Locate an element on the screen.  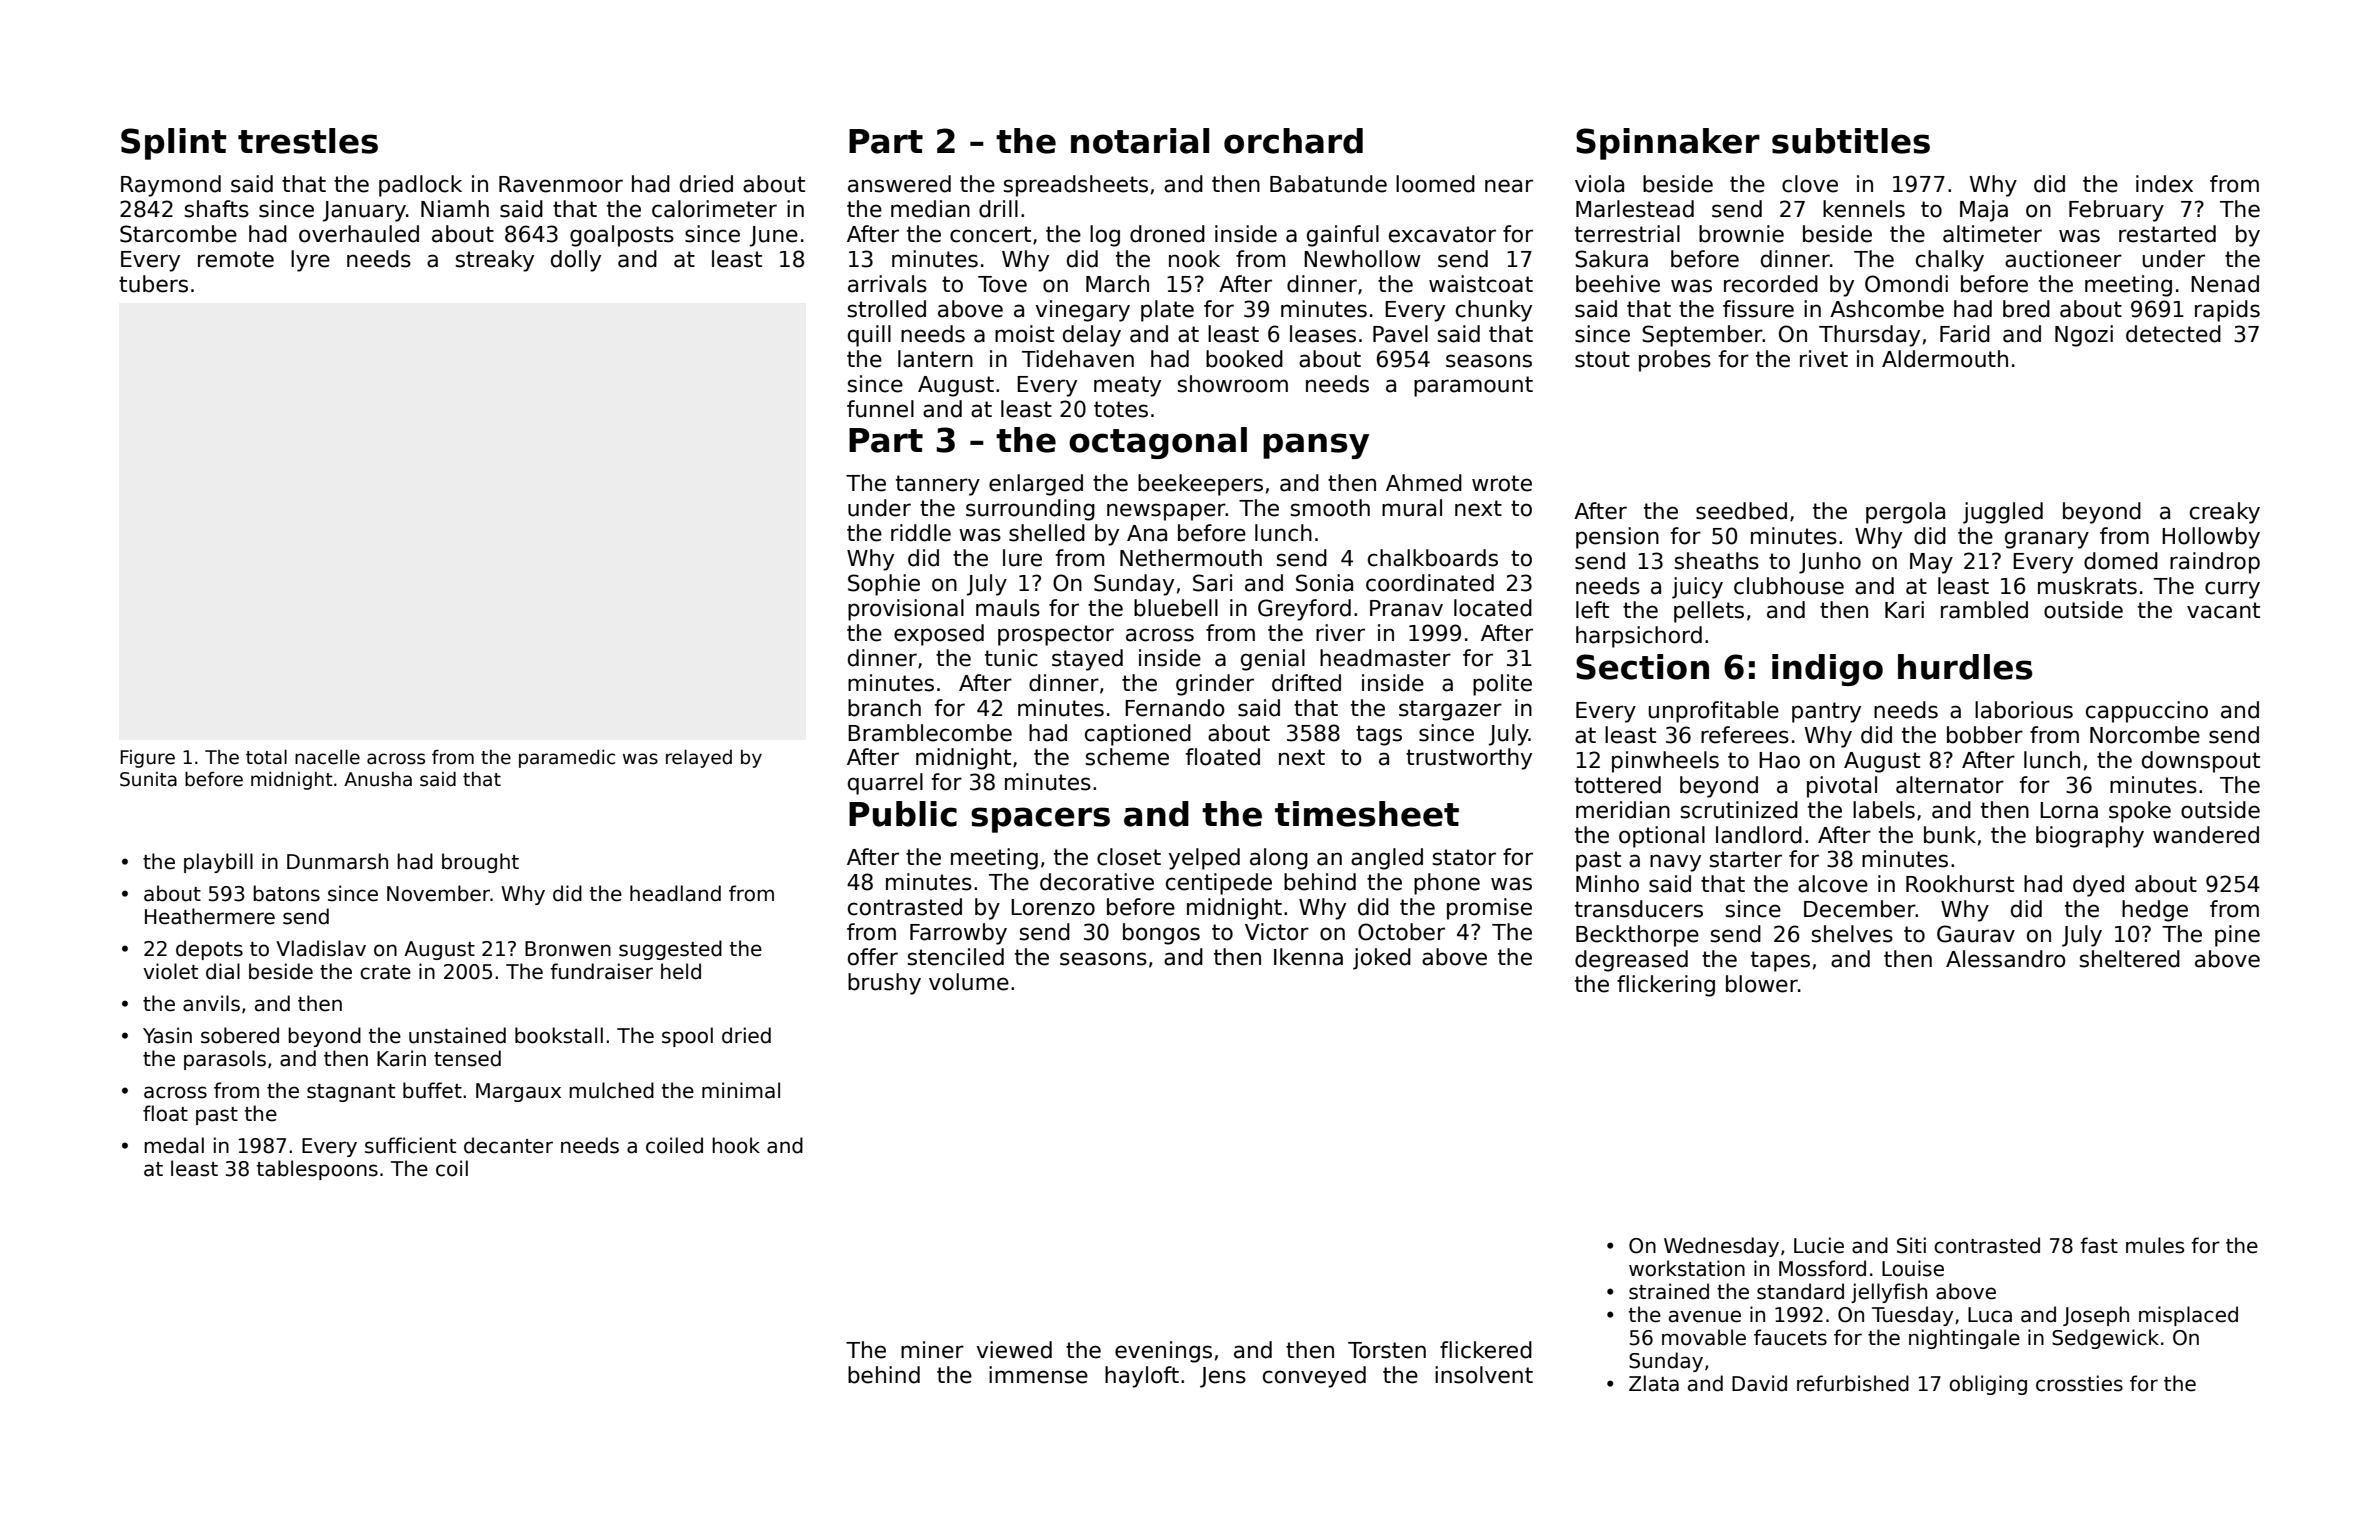
indigo is located at coordinates (1827, 670).
